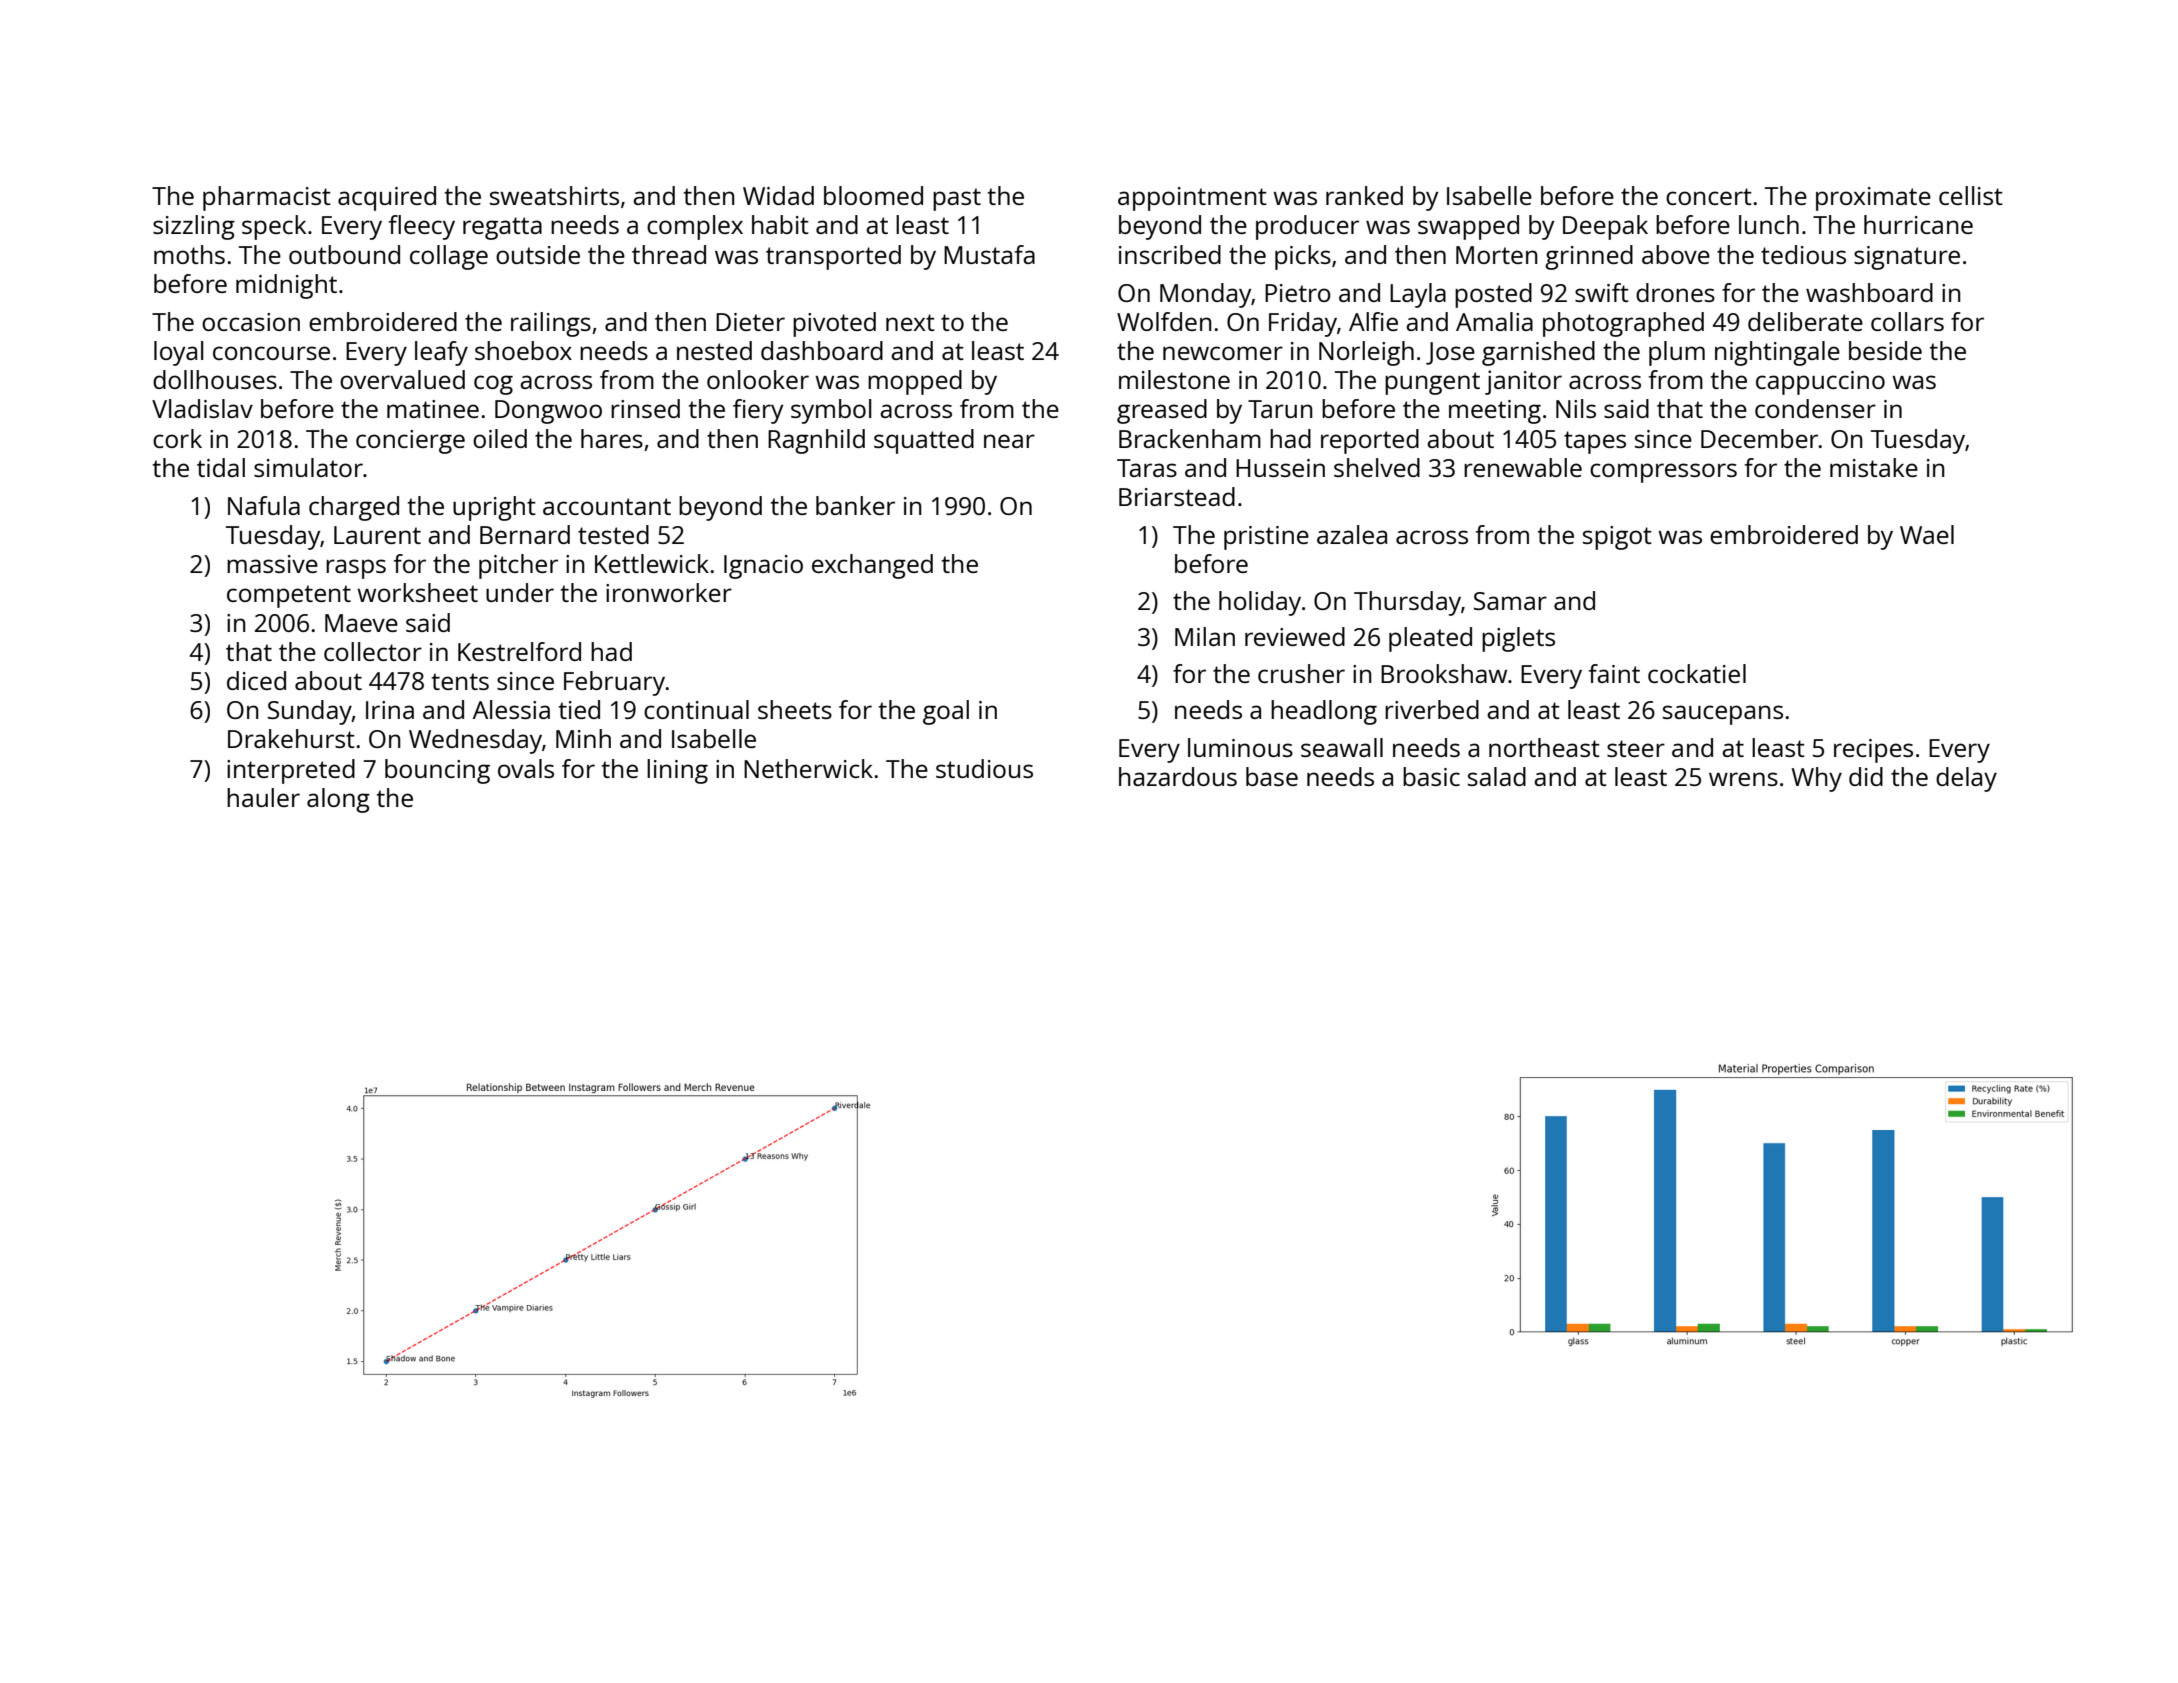  What do you see at coordinates (221, 467) in the document?
I see `tidal` at bounding box center [221, 467].
